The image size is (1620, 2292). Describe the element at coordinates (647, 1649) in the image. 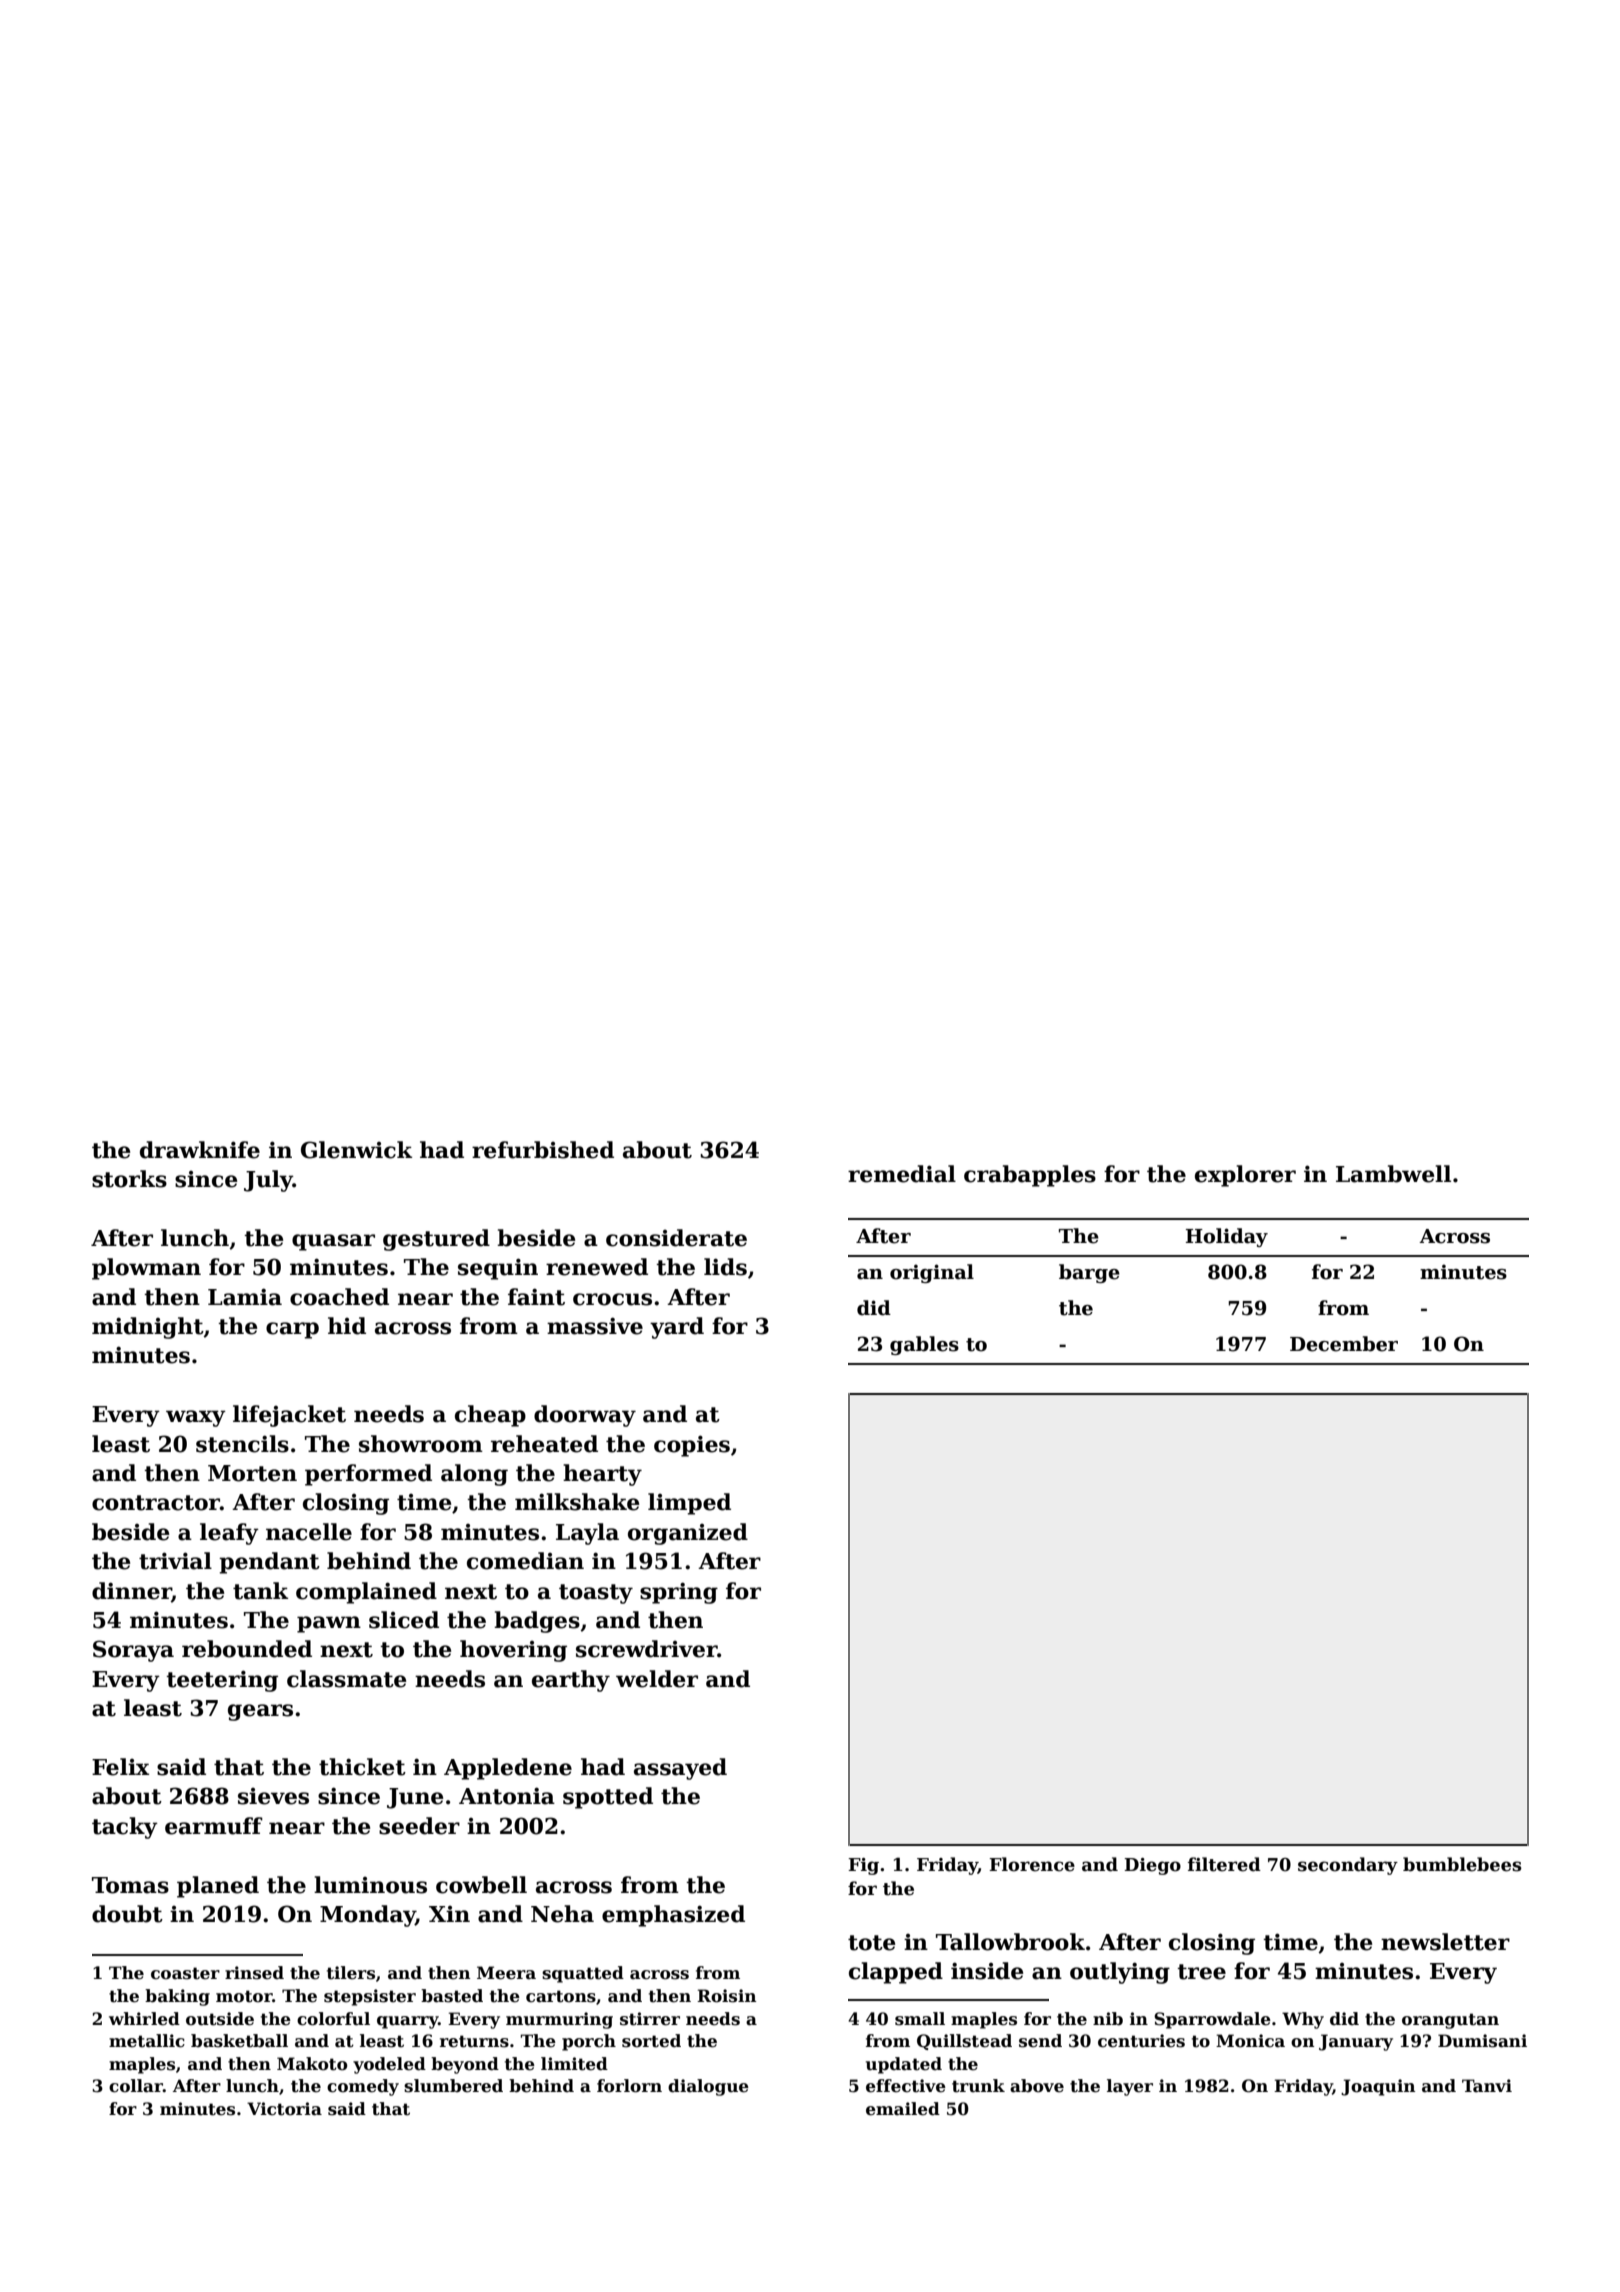

I see `screwdriver` at that location.
